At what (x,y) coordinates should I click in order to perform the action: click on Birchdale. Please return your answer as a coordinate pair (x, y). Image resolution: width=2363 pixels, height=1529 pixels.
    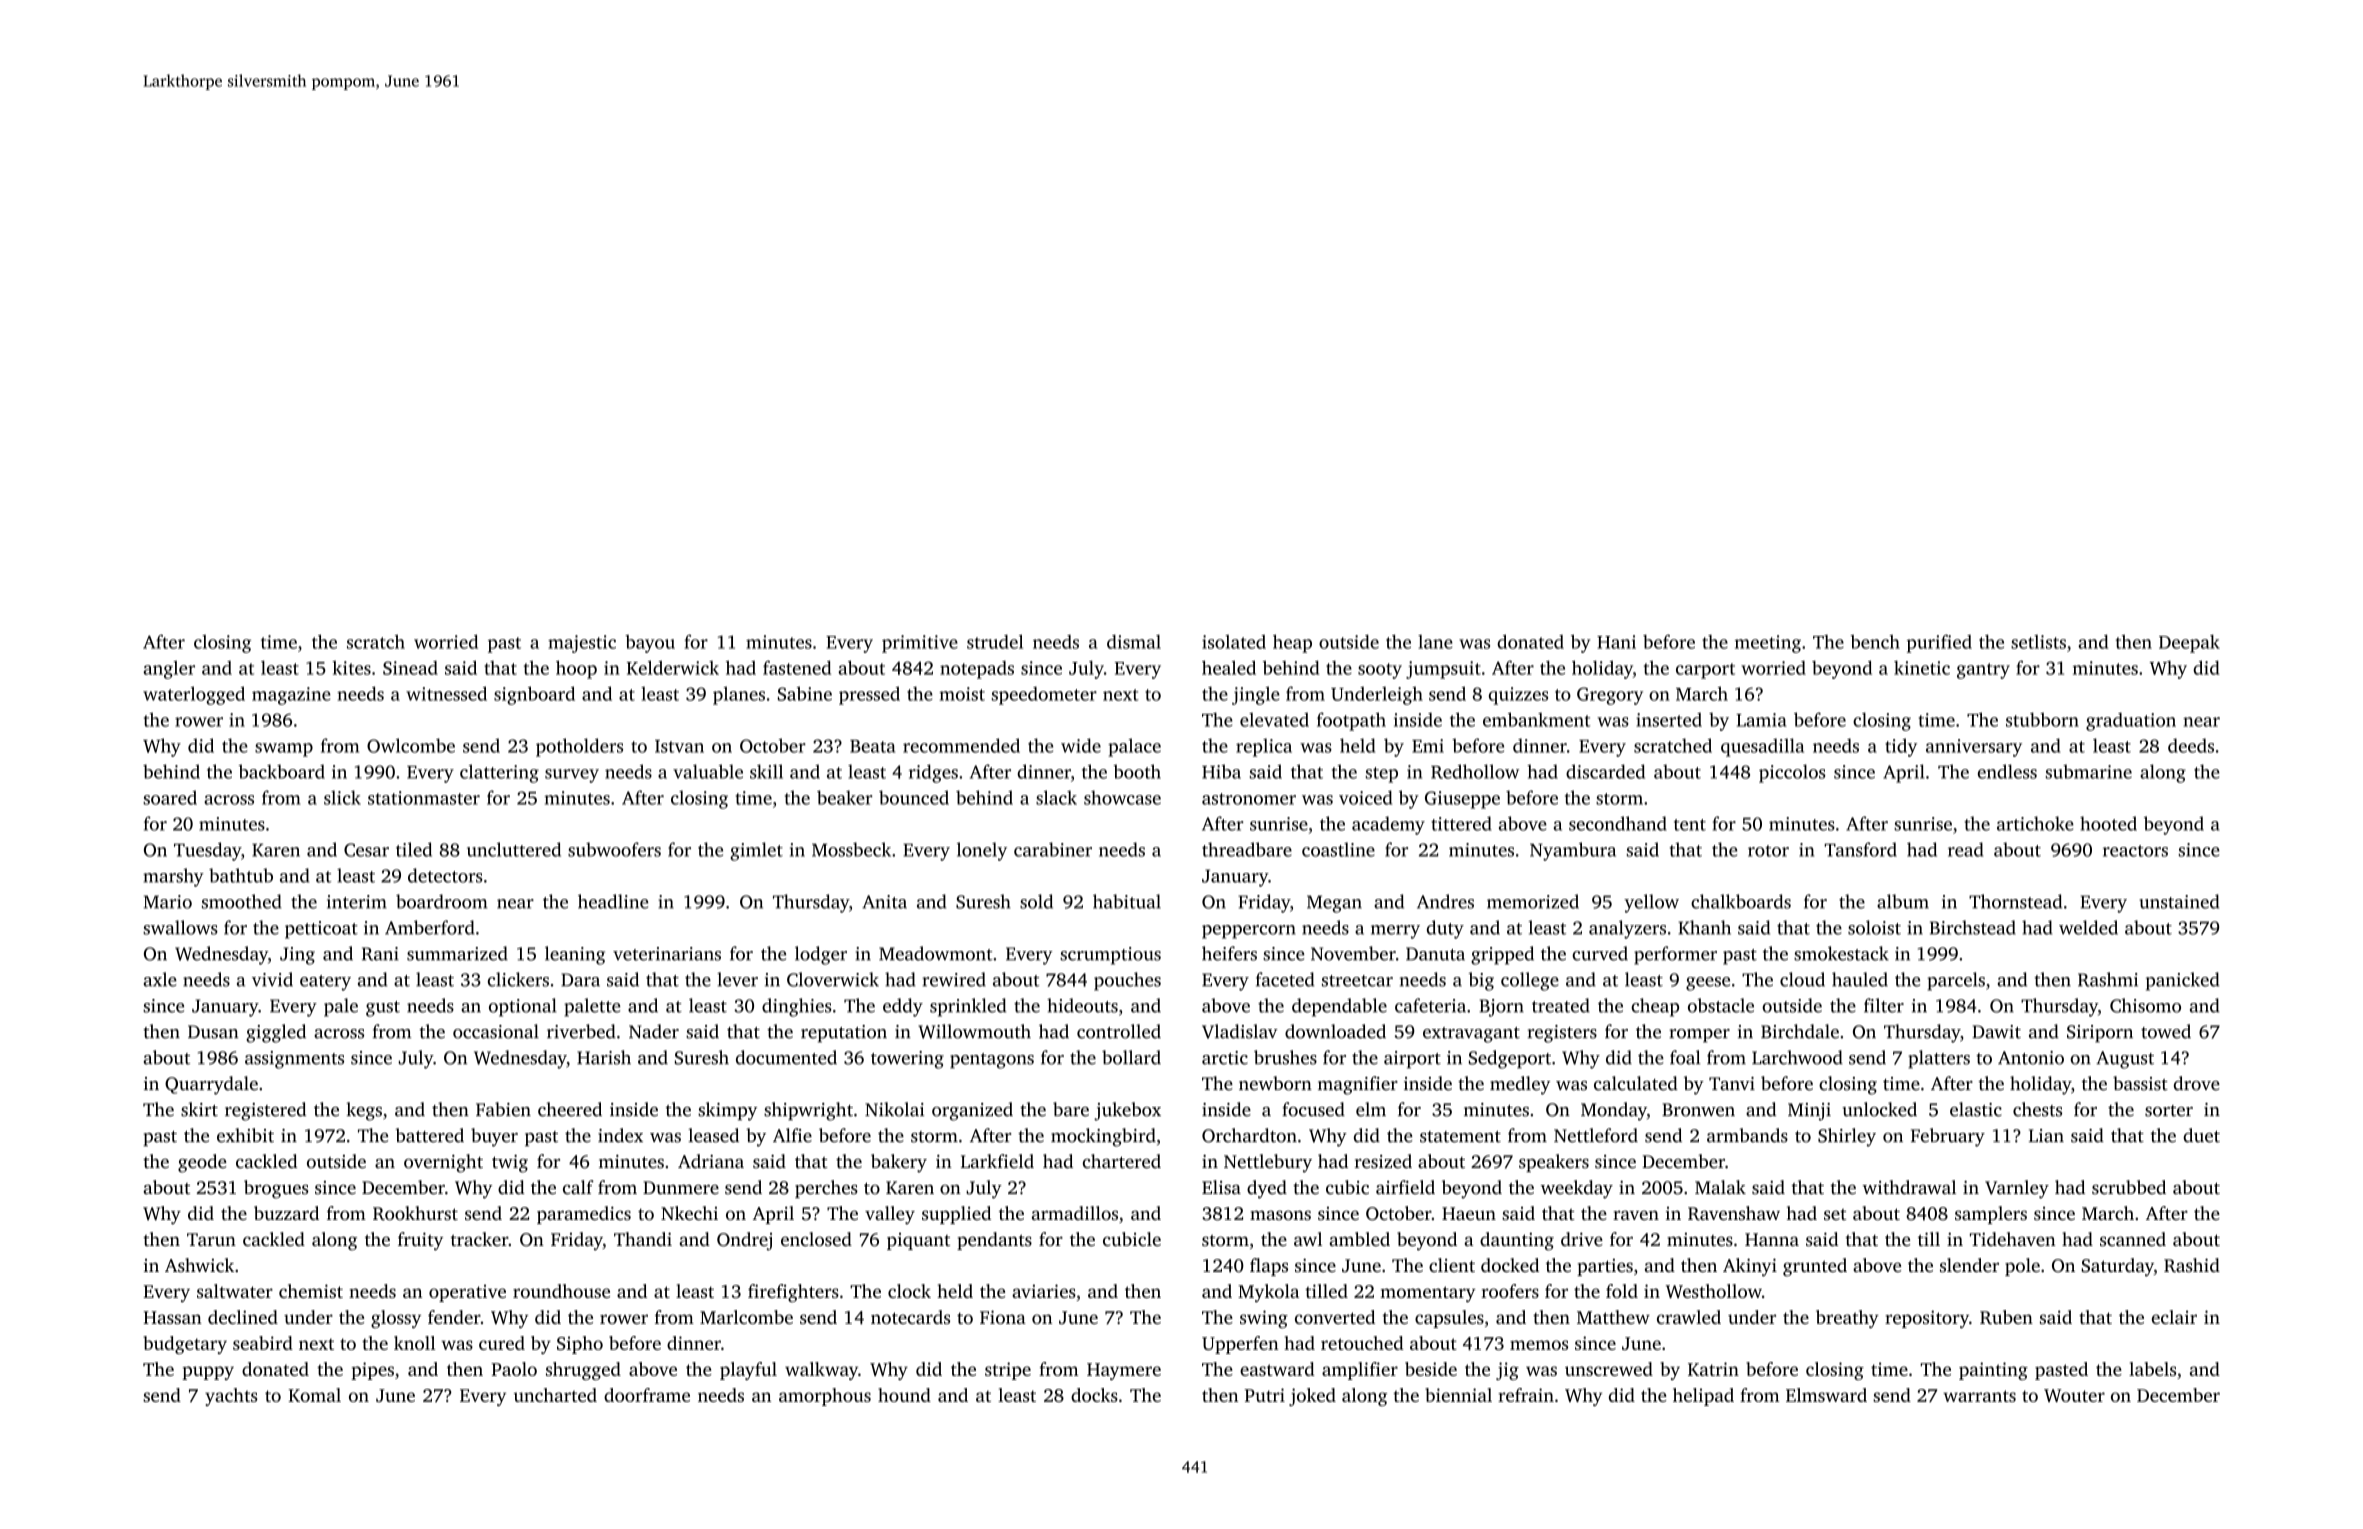
    Looking at the image, I should click on (1800, 1031).
